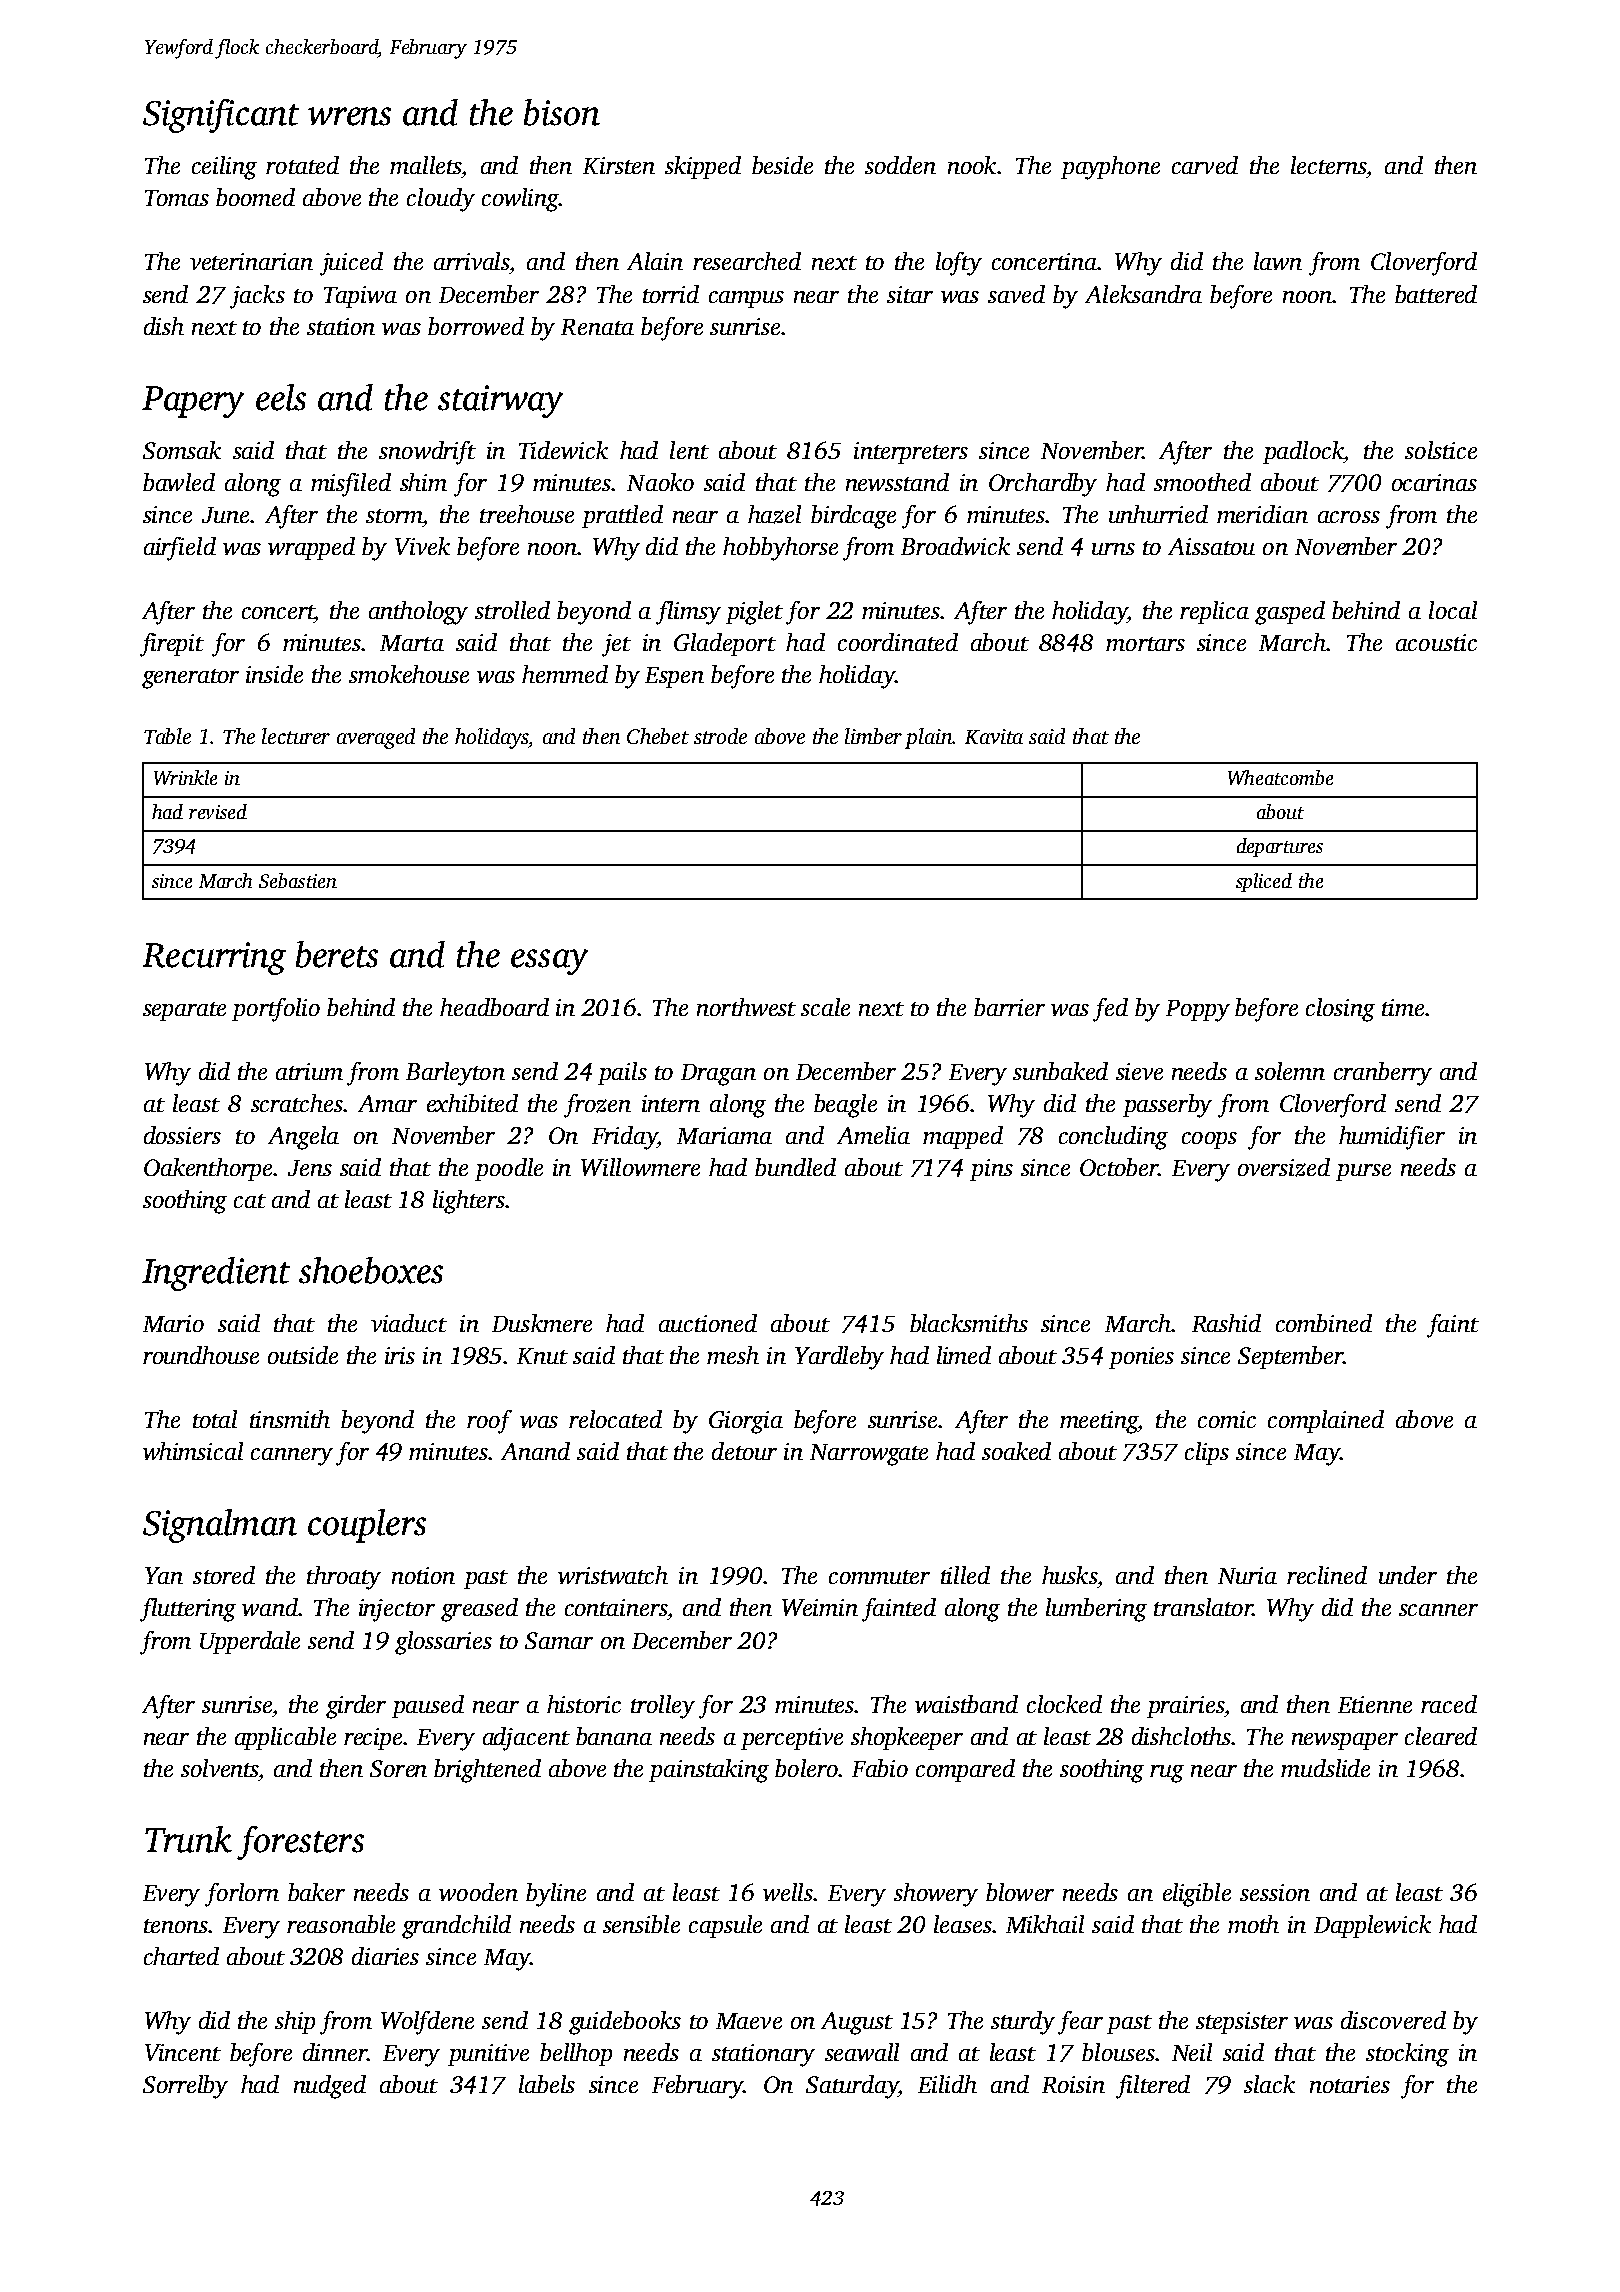 This screenshot has width=1620, height=2292. I want to click on researched, so click(747, 261).
